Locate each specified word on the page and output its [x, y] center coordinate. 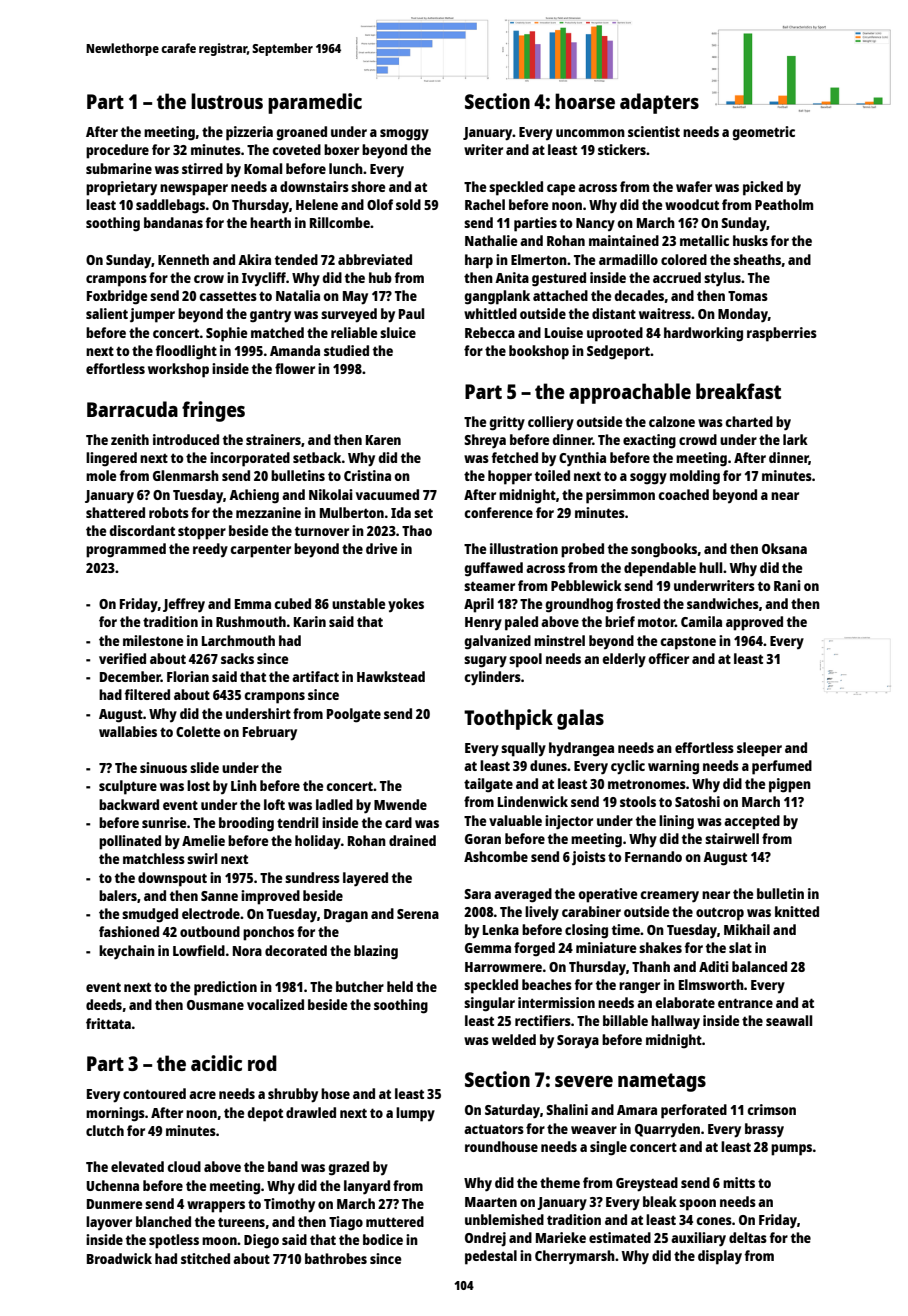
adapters [659, 103]
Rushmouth [251, 621]
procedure [117, 151]
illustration [524, 548]
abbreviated [375, 259]
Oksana [784, 548]
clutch [105, 1130]
